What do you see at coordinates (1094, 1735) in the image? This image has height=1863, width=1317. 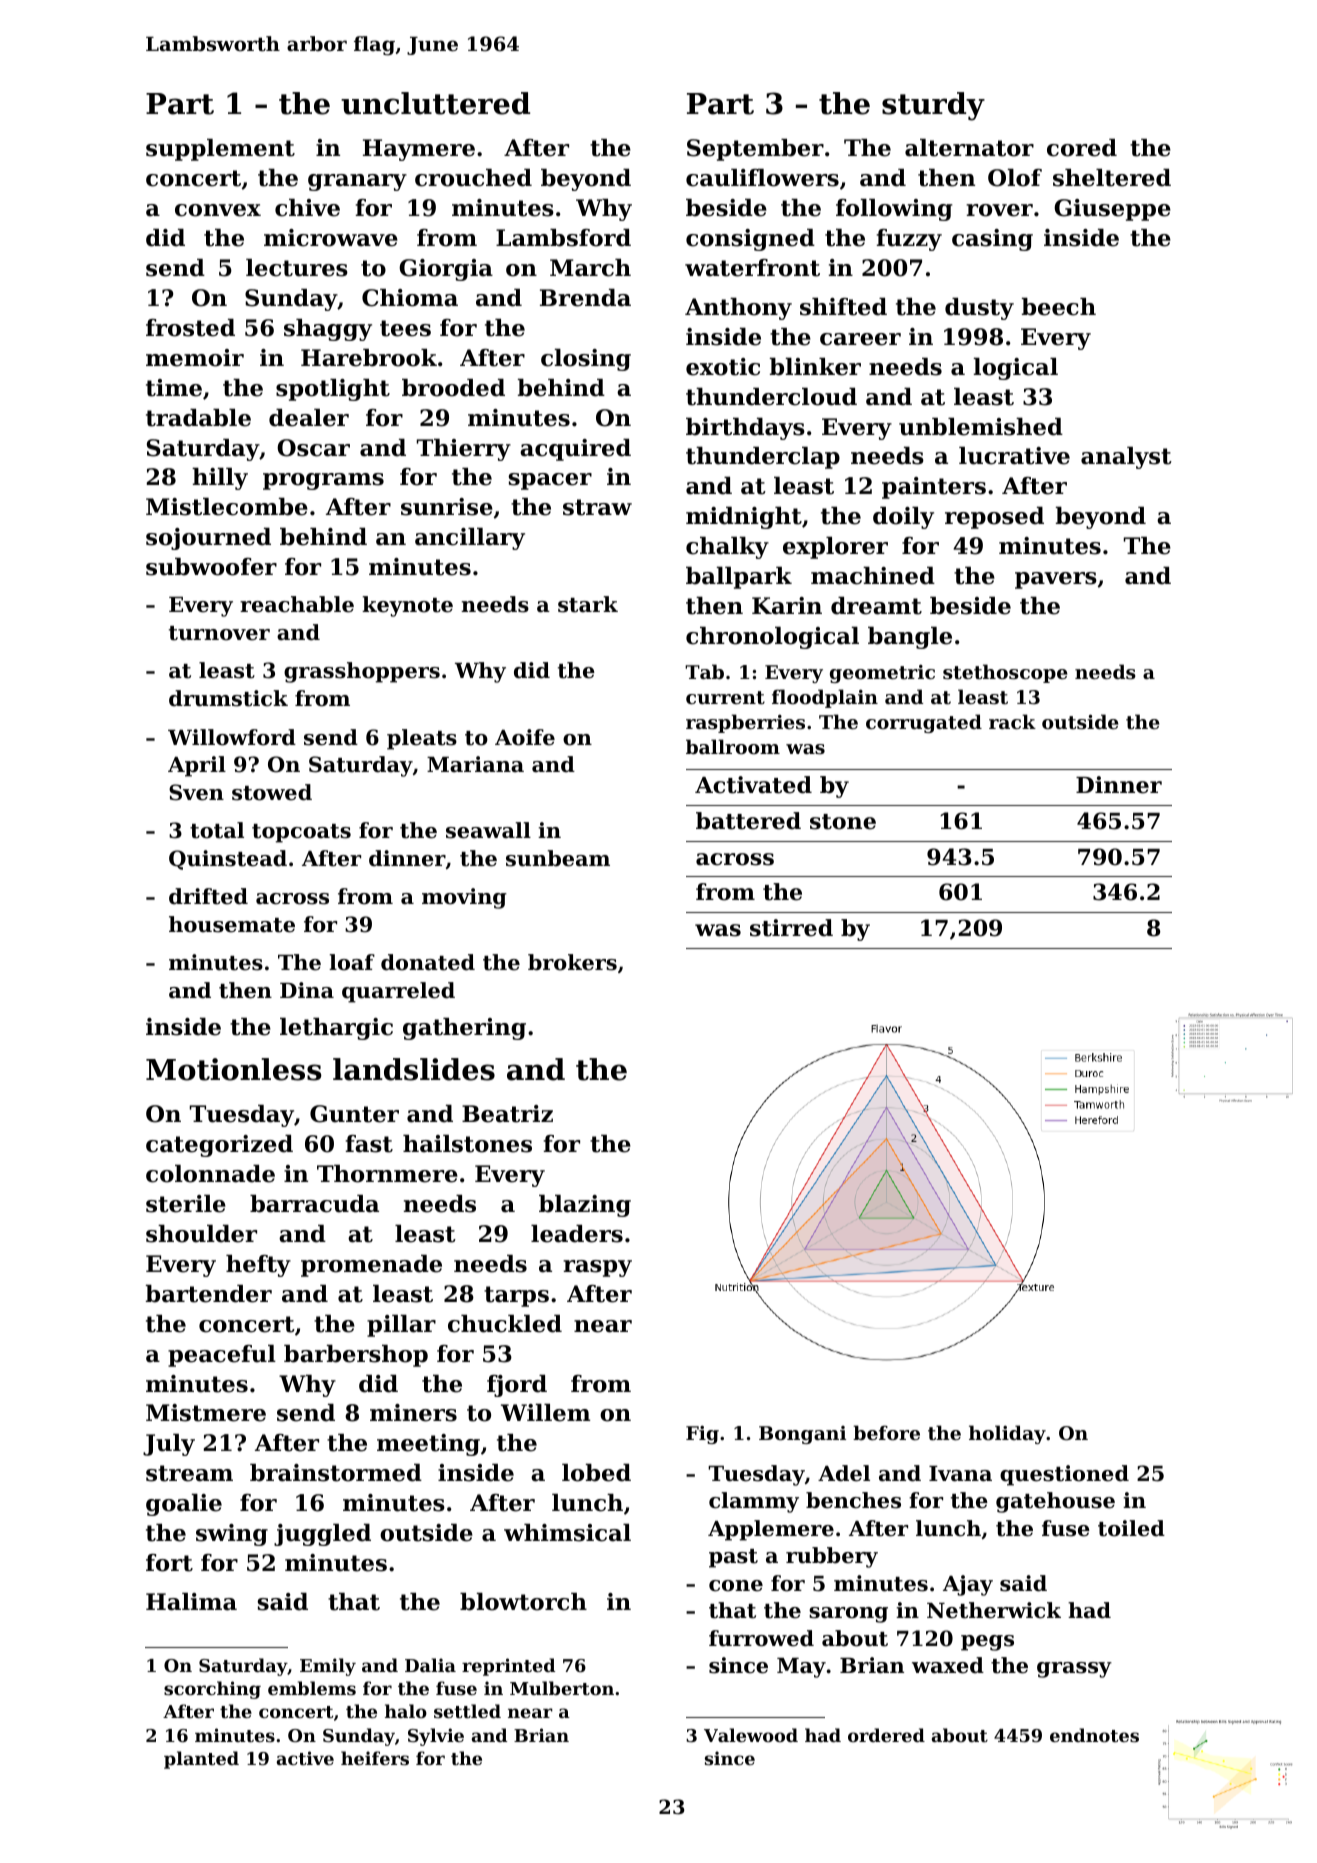 I see `endnotes` at bounding box center [1094, 1735].
